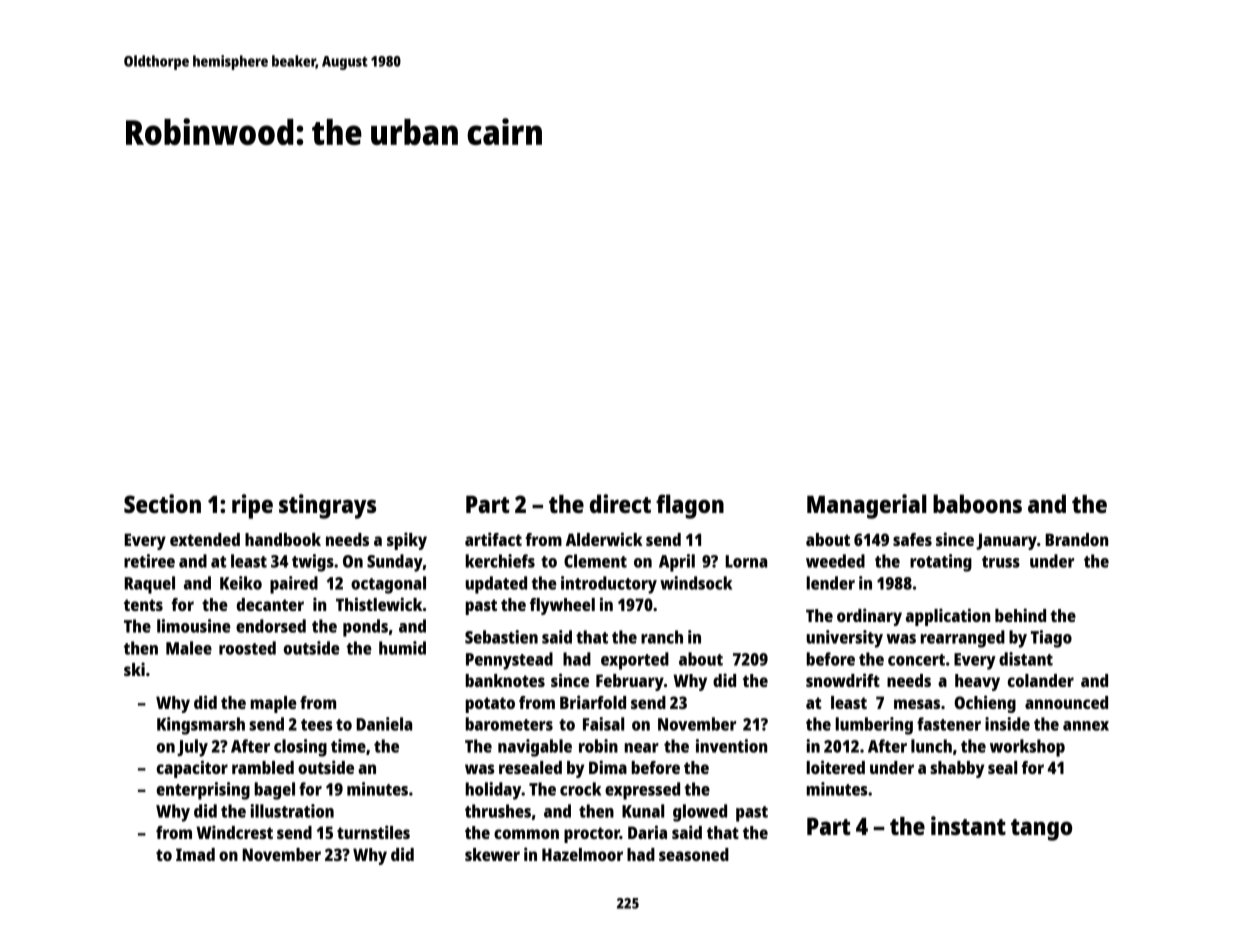 The width and height of the page is (1233, 952). Describe the element at coordinates (496, 585) in the page. I see `updated` at that location.
